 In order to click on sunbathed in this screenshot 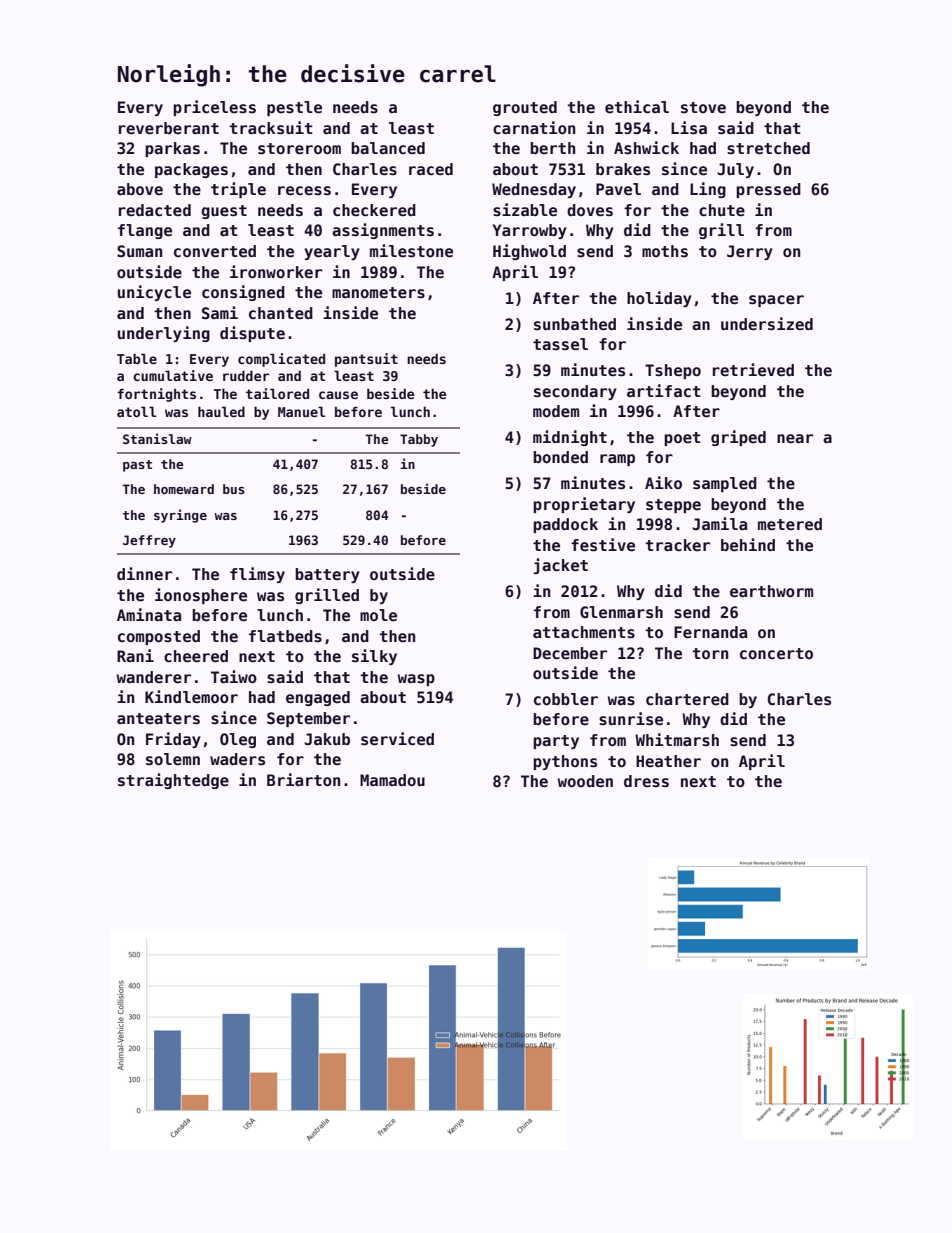, I will do `click(575, 324)`.
